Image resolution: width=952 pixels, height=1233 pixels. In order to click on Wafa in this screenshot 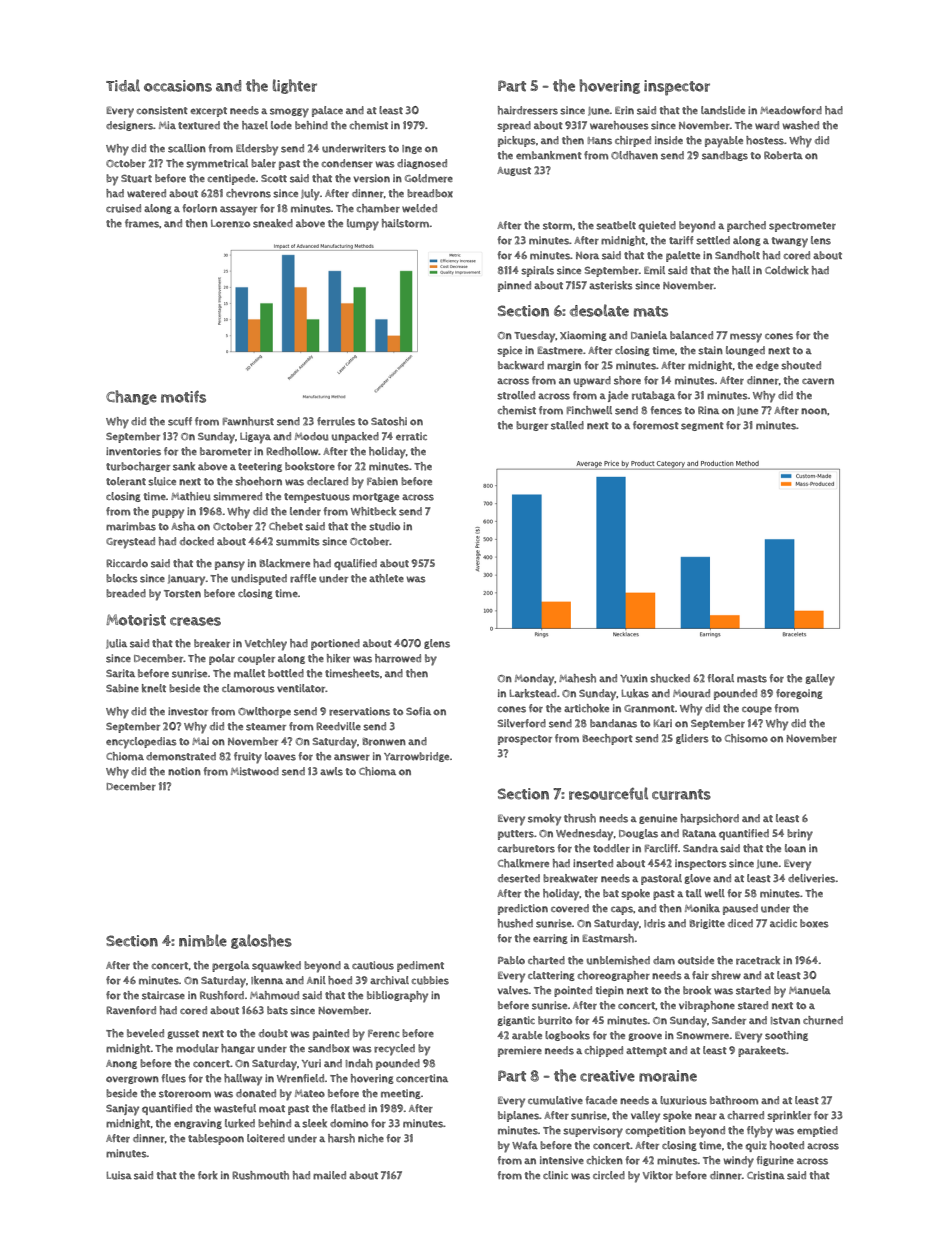, I will do `click(525, 1145)`.
